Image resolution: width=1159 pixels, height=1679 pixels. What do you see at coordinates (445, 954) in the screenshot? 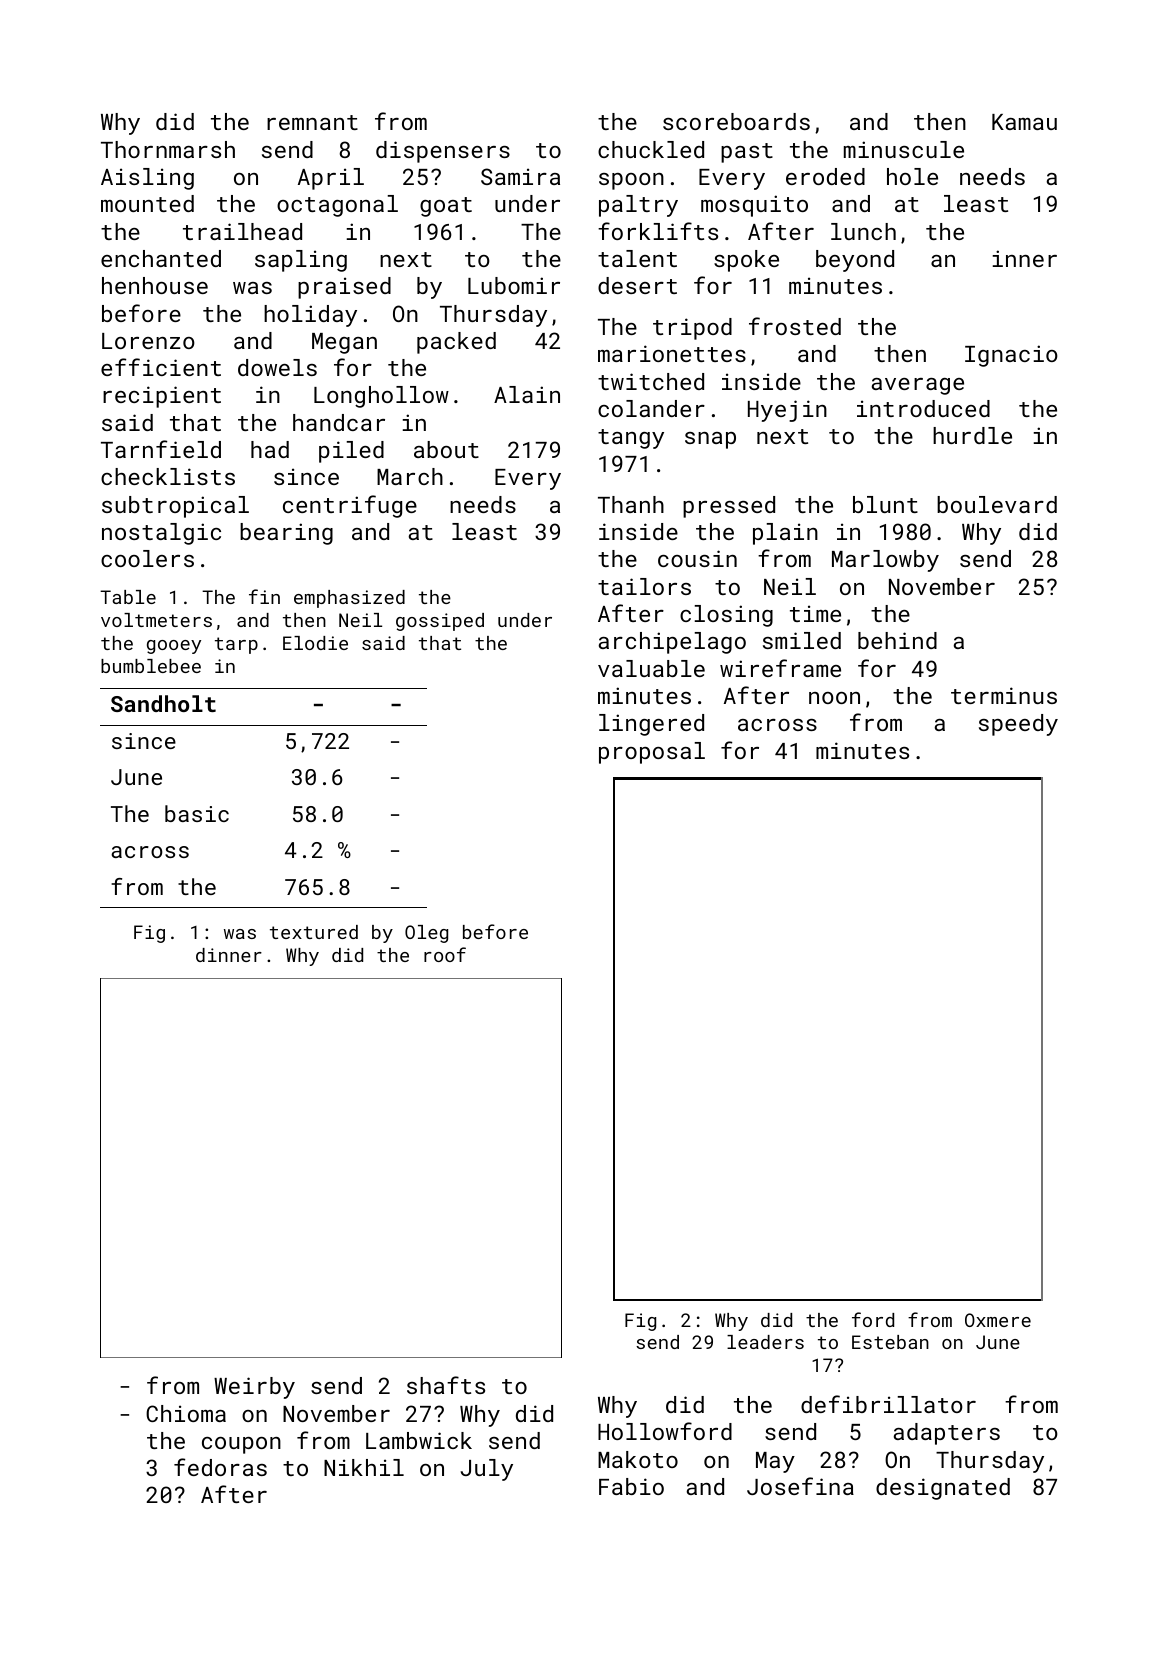
I see `roof` at bounding box center [445, 954].
